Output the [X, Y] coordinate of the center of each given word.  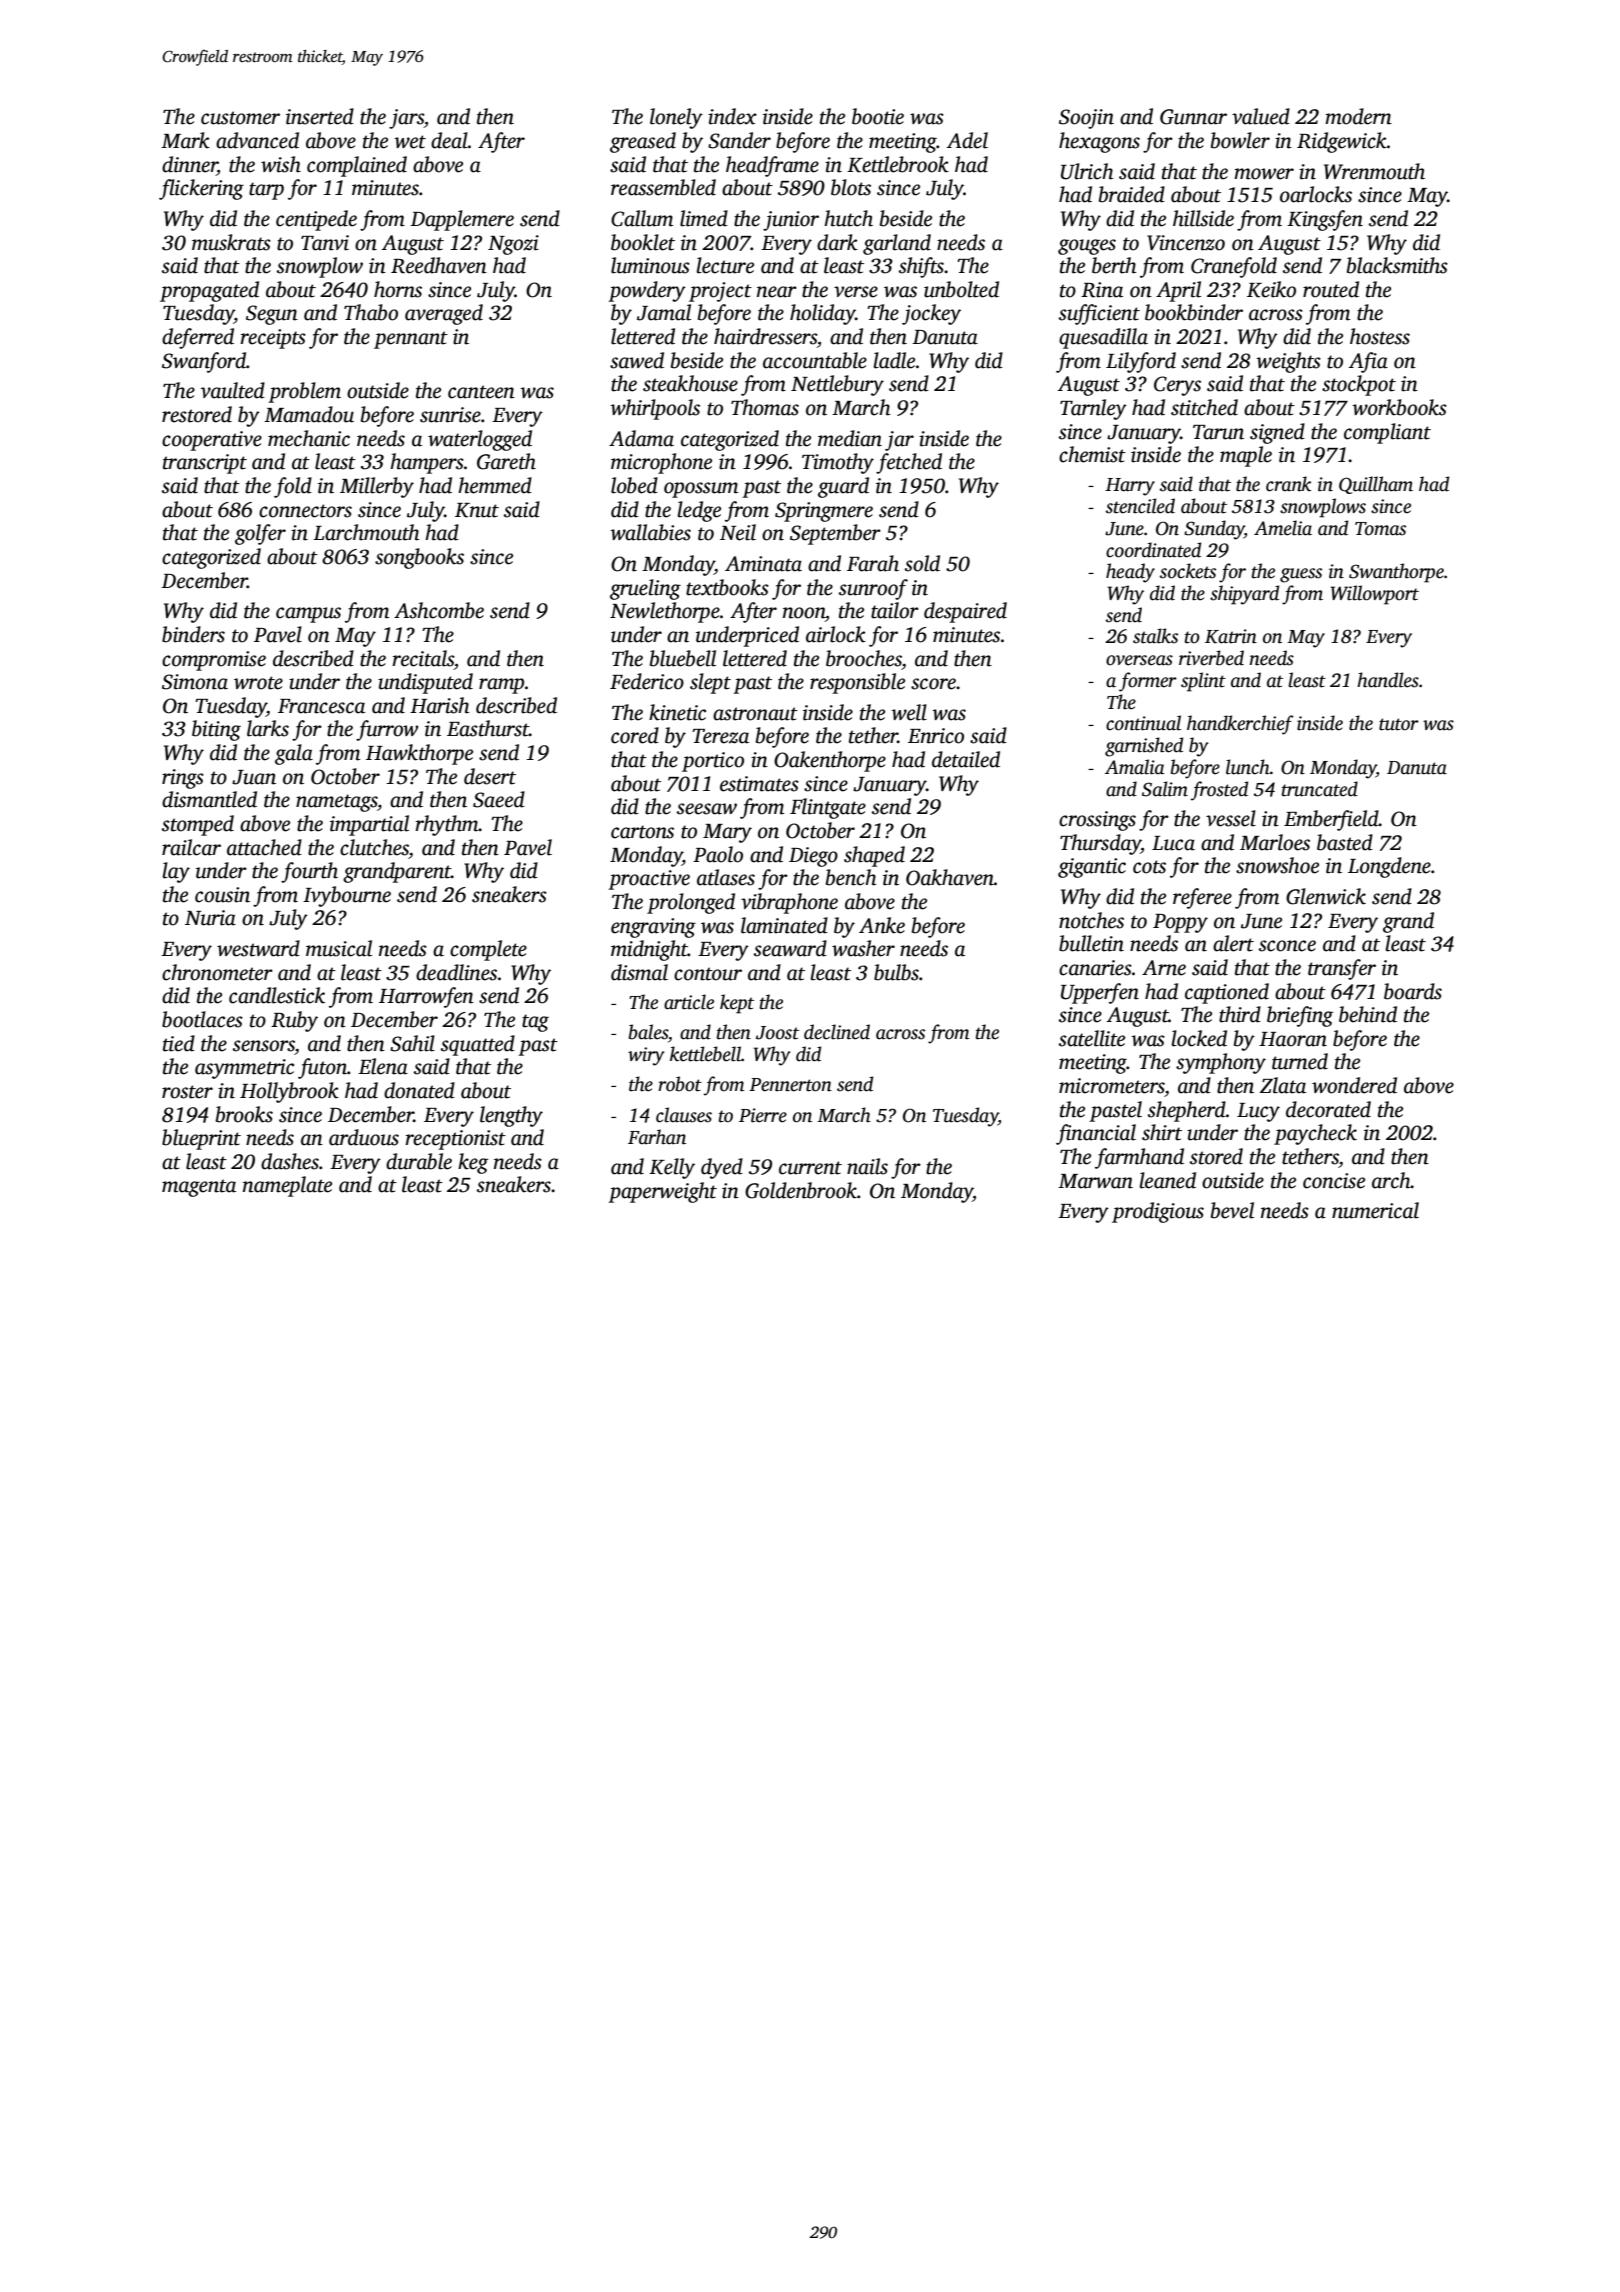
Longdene [1389, 867]
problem [304, 392]
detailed [966, 759]
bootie [878, 116]
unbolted [961, 289]
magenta [199, 1188]
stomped [198, 825]
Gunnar [1193, 117]
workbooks [1399, 407]
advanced [257, 140]
